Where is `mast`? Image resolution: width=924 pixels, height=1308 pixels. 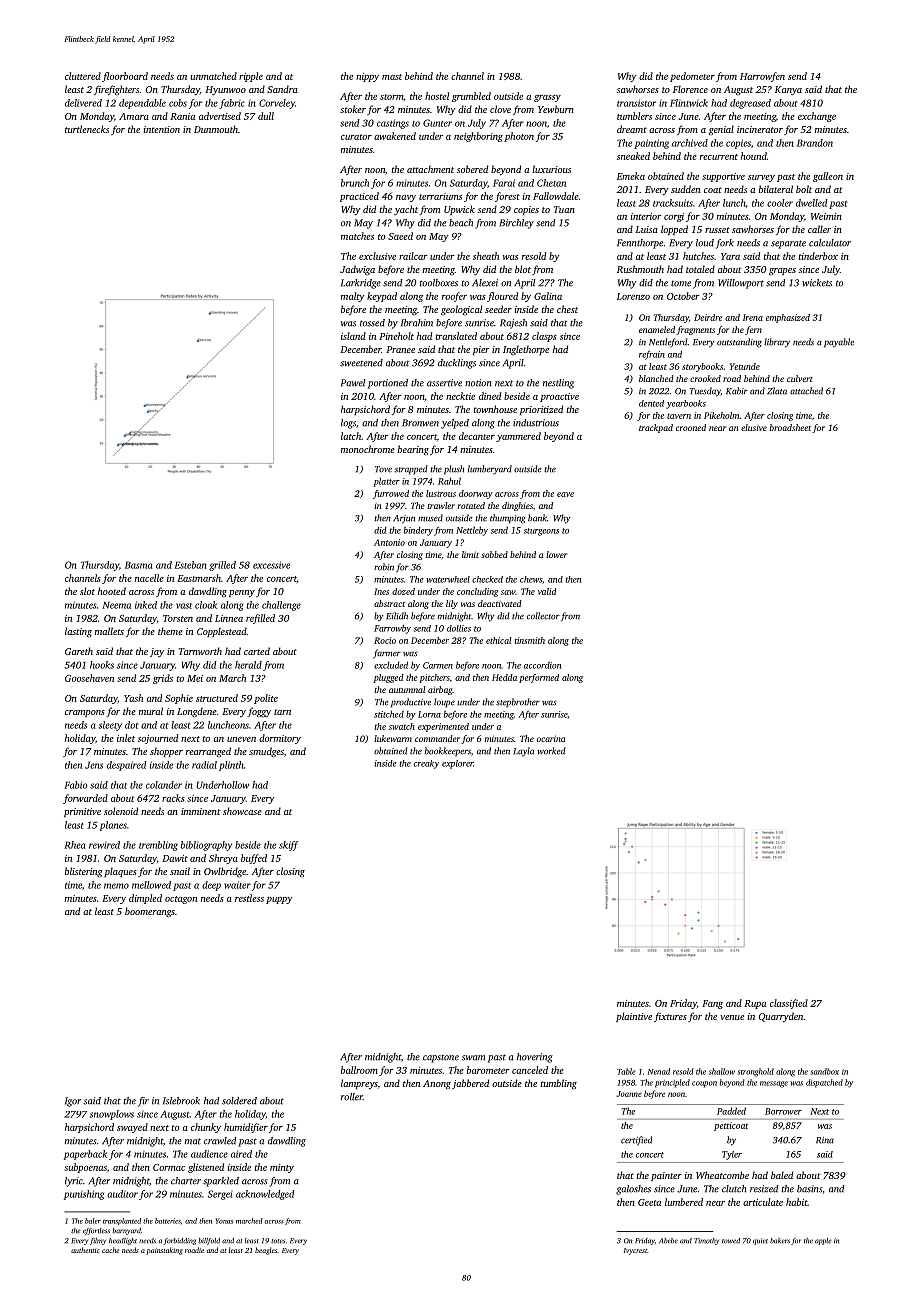 mast is located at coordinates (392, 77).
